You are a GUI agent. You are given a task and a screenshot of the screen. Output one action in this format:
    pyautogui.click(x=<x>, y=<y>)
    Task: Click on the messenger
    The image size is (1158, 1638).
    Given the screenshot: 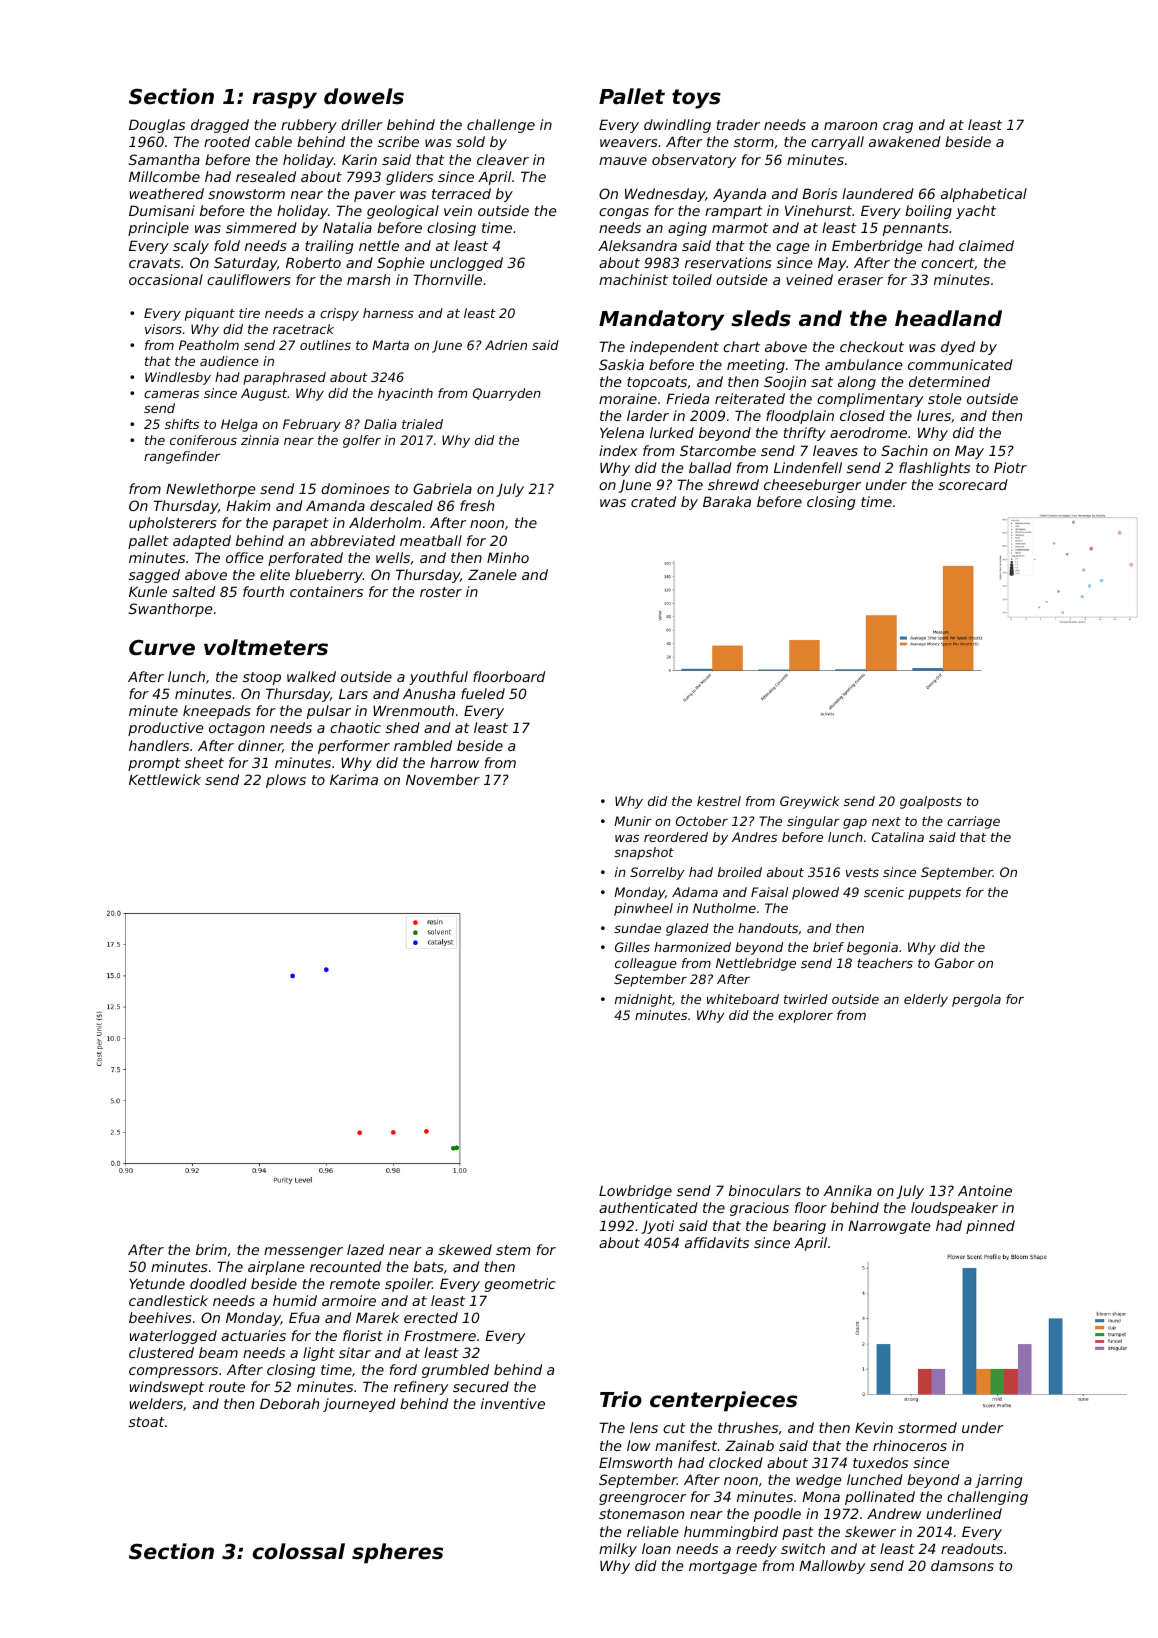 What is the action you would take?
    pyautogui.click(x=303, y=1252)
